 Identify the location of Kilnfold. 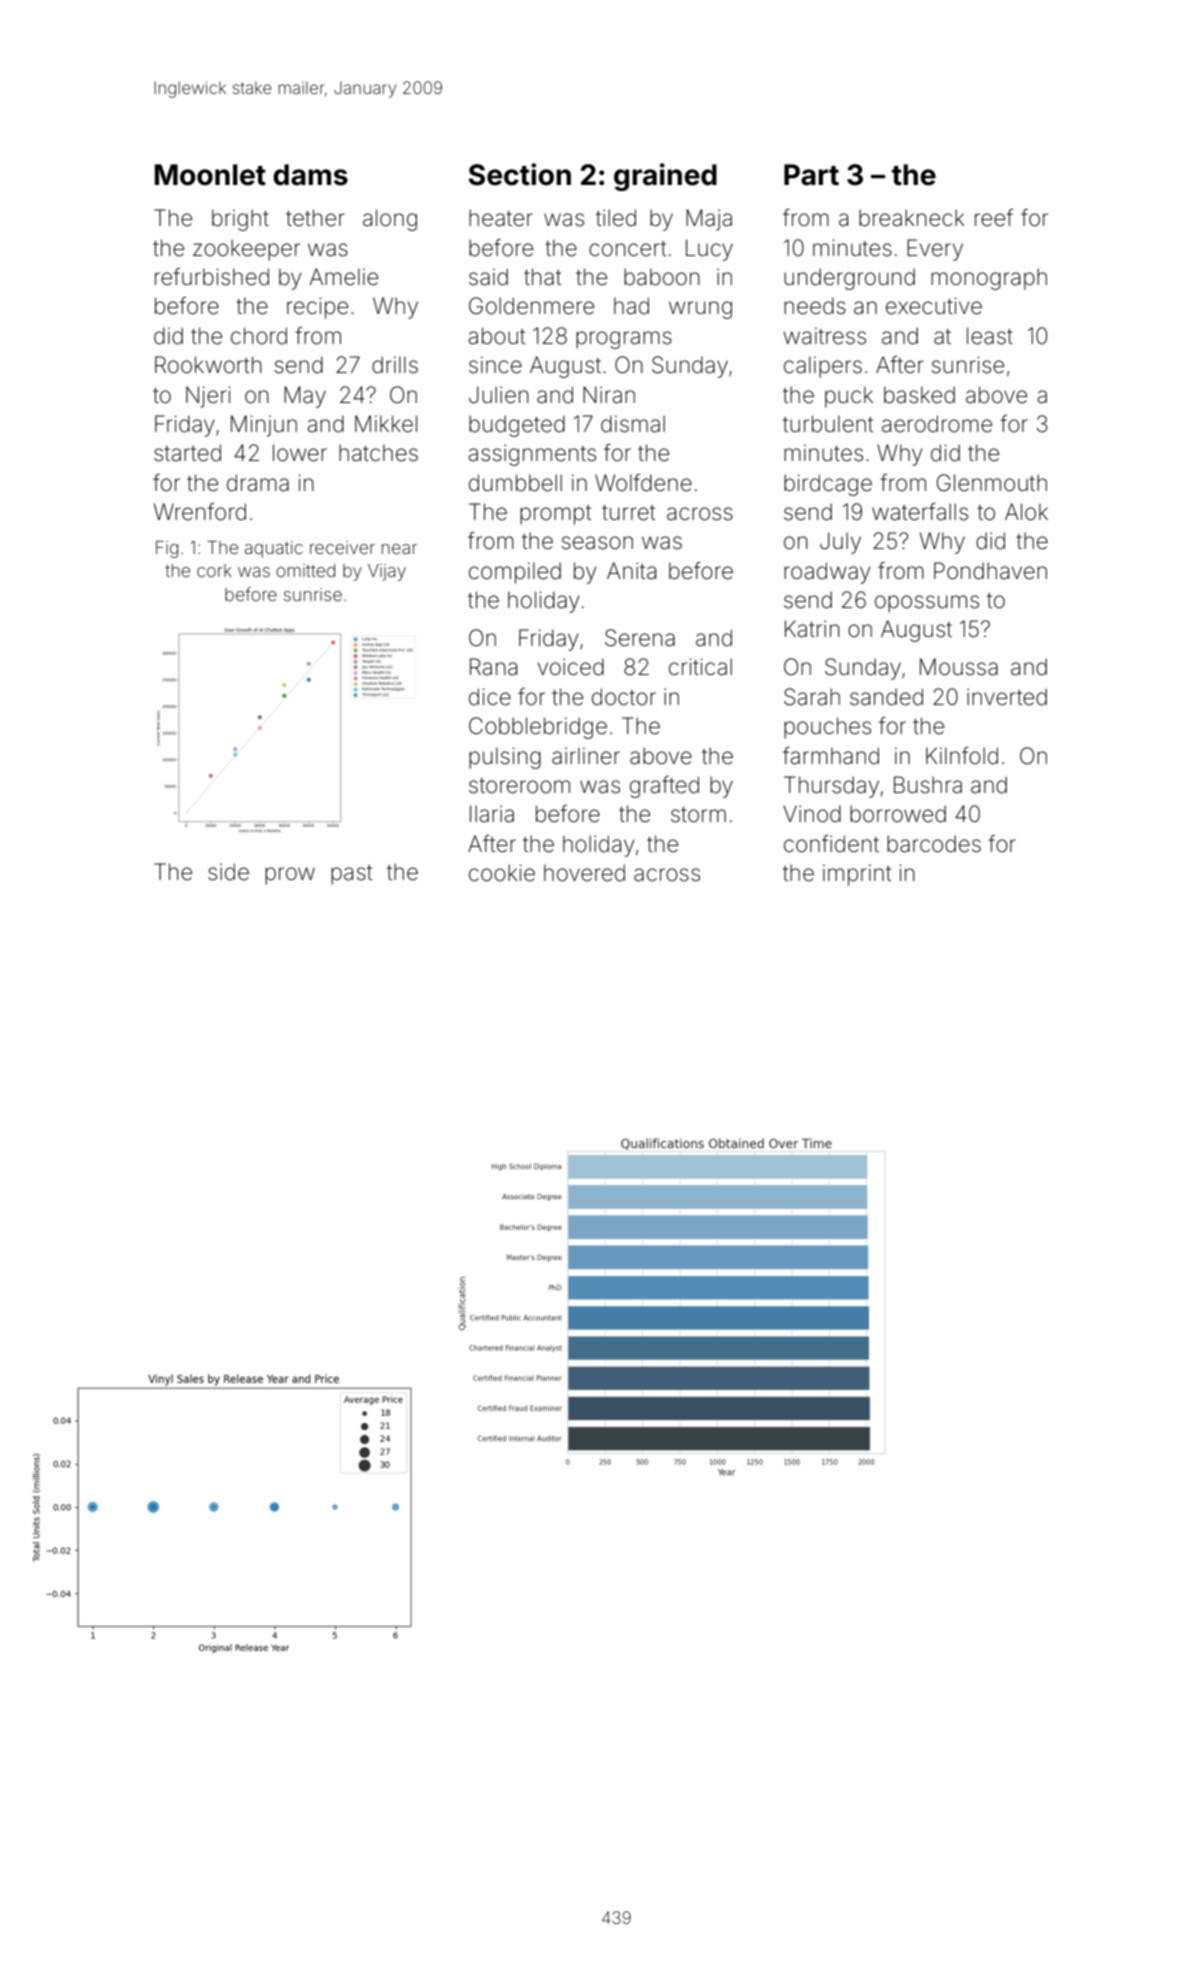
(962, 756).
